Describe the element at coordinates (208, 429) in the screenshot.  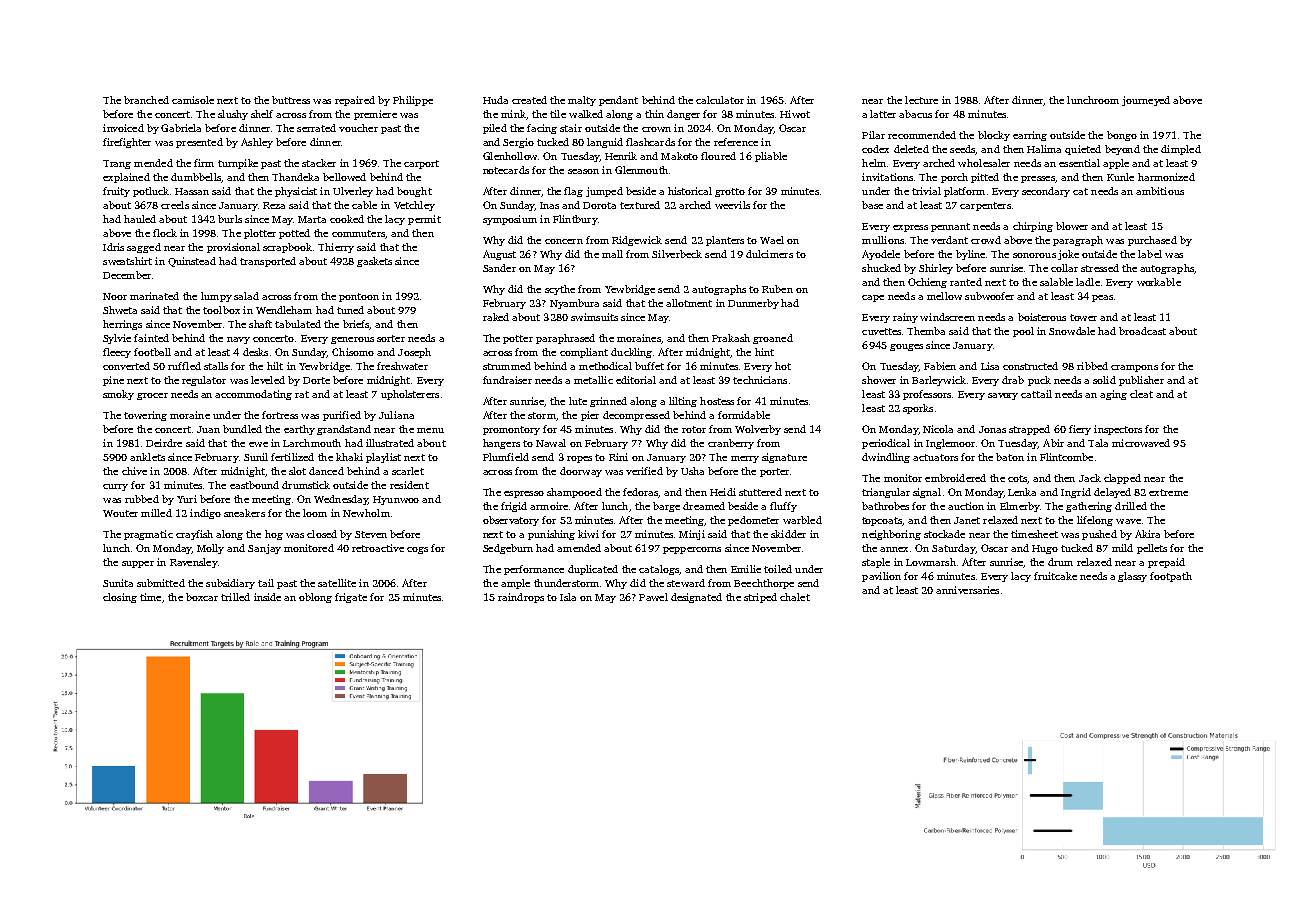
I see `Juan` at that location.
